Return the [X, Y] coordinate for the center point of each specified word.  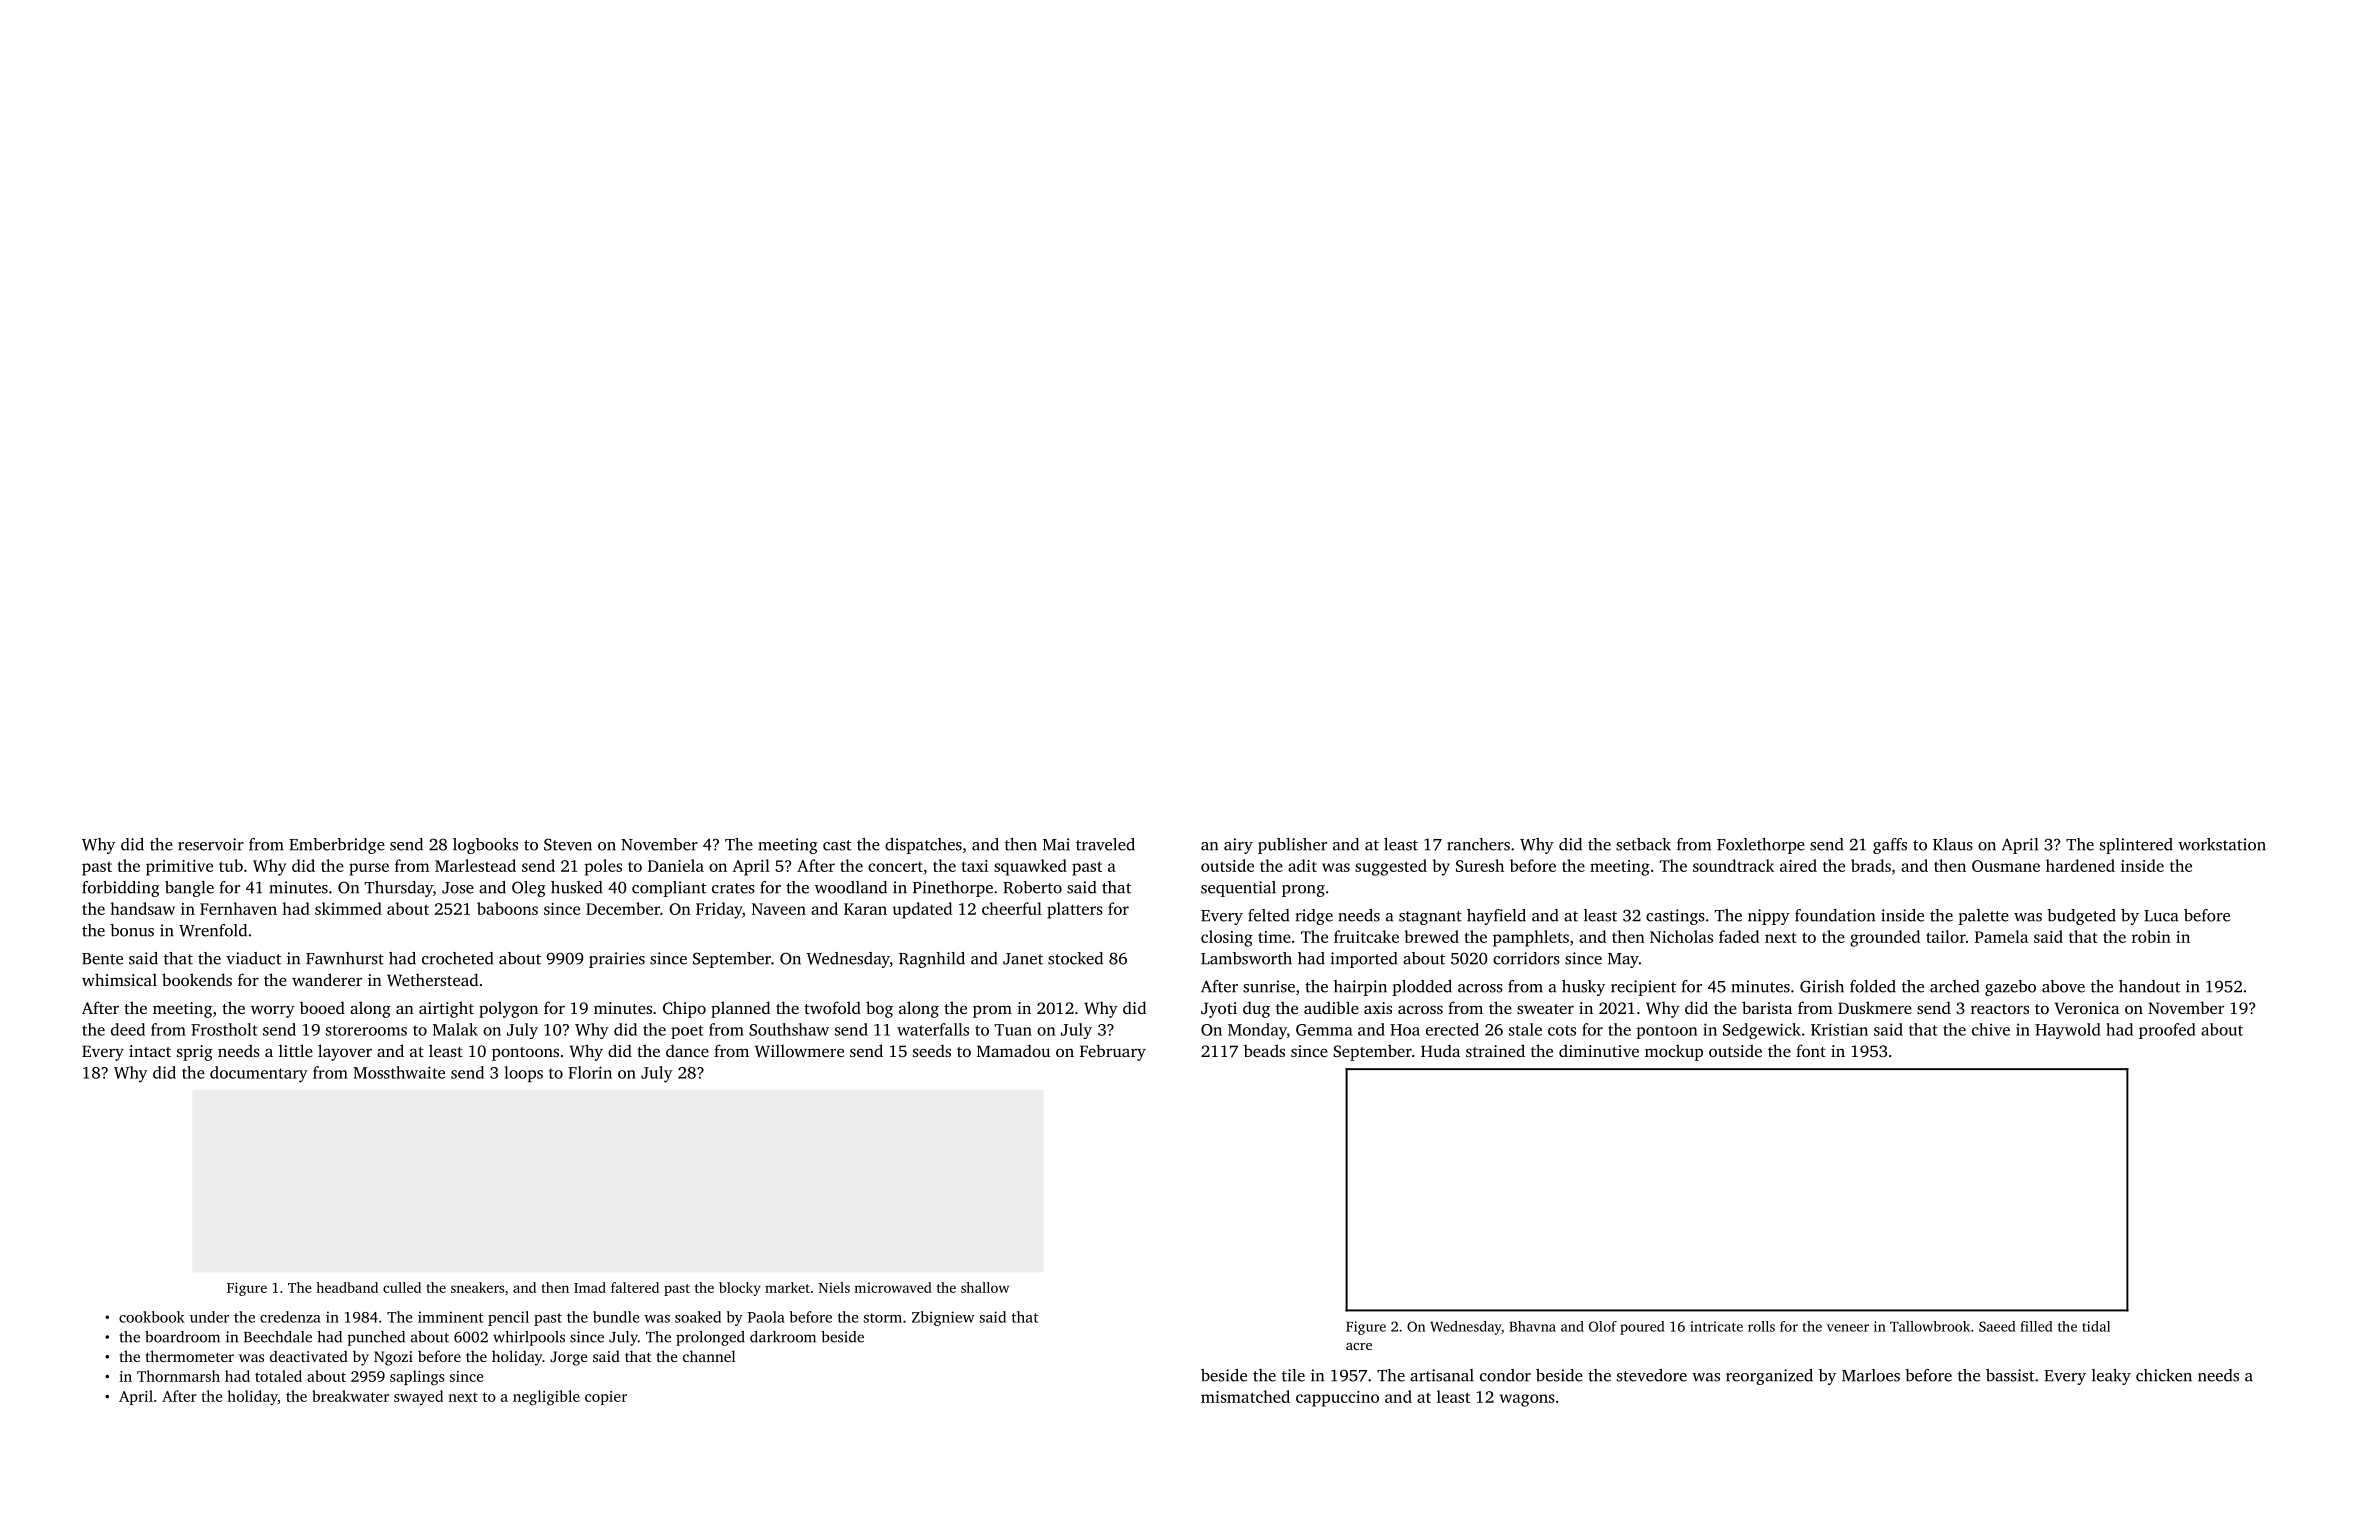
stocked [1075, 958]
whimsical [119, 979]
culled [402, 1287]
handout [2149, 986]
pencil [508, 1318]
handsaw [142, 908]
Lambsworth [1246, 958]
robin [2151, 936]
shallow [985, 1287]
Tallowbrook [1930, 1326]
